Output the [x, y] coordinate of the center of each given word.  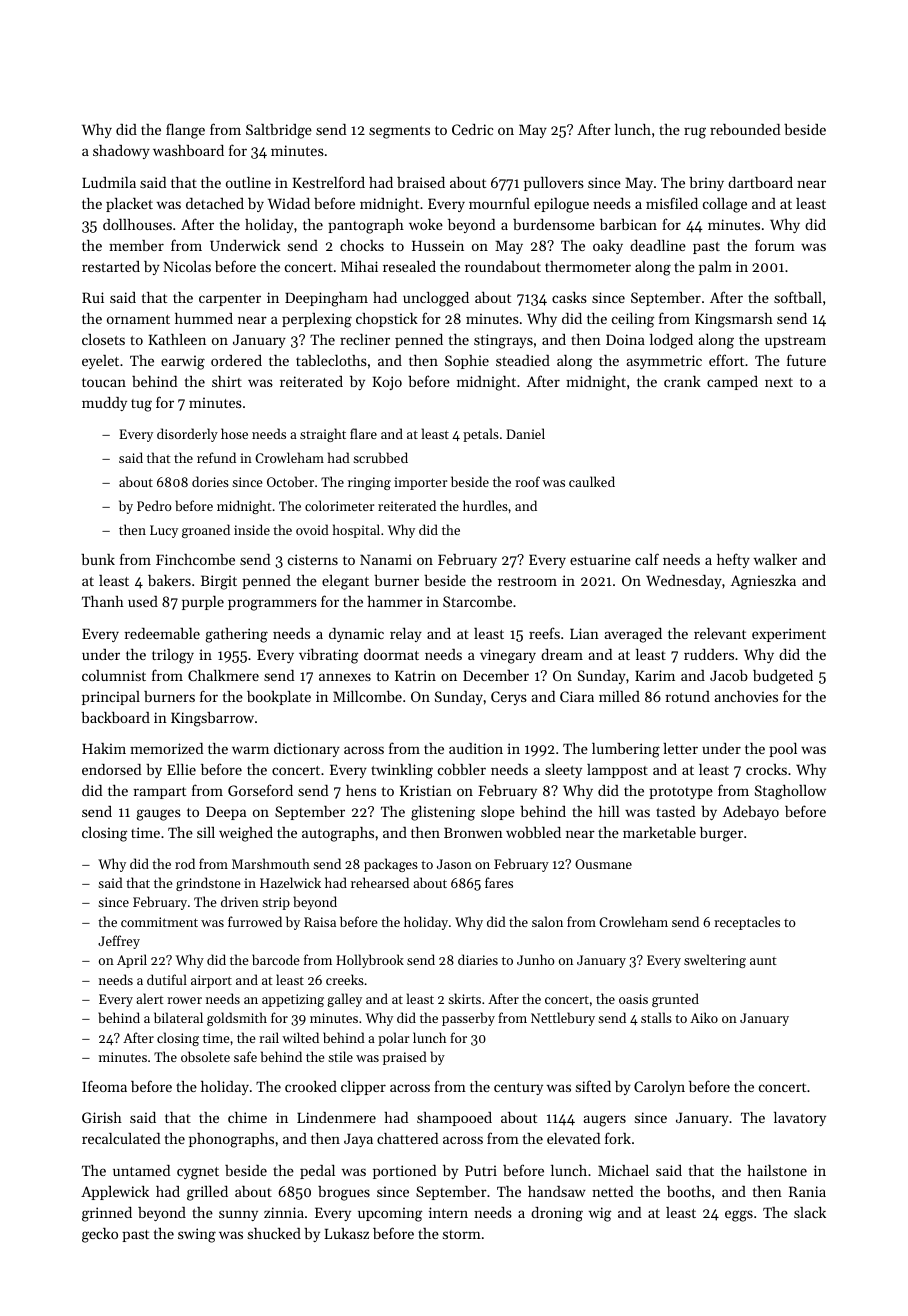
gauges [158, 815]
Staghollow [790, 792]
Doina [625, 339]
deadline [658, 245]
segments [399, 132]
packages [391, 865]
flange [185, 131]
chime [247, 1117]
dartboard [760, 182]
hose [234, 433]
